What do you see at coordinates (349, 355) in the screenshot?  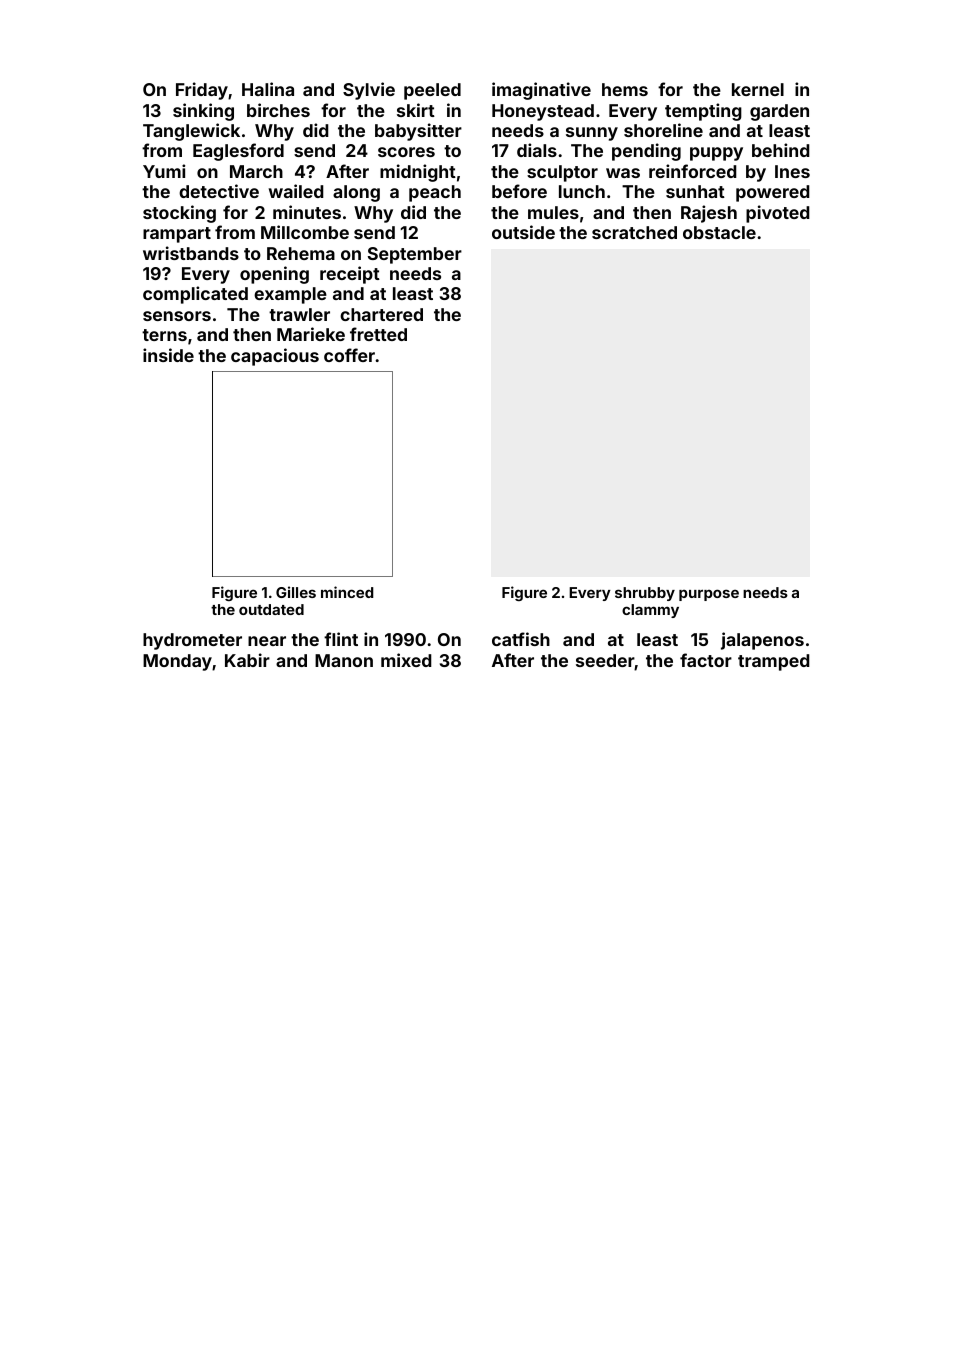 I see `coffer` at bounding box center [349, 355].
